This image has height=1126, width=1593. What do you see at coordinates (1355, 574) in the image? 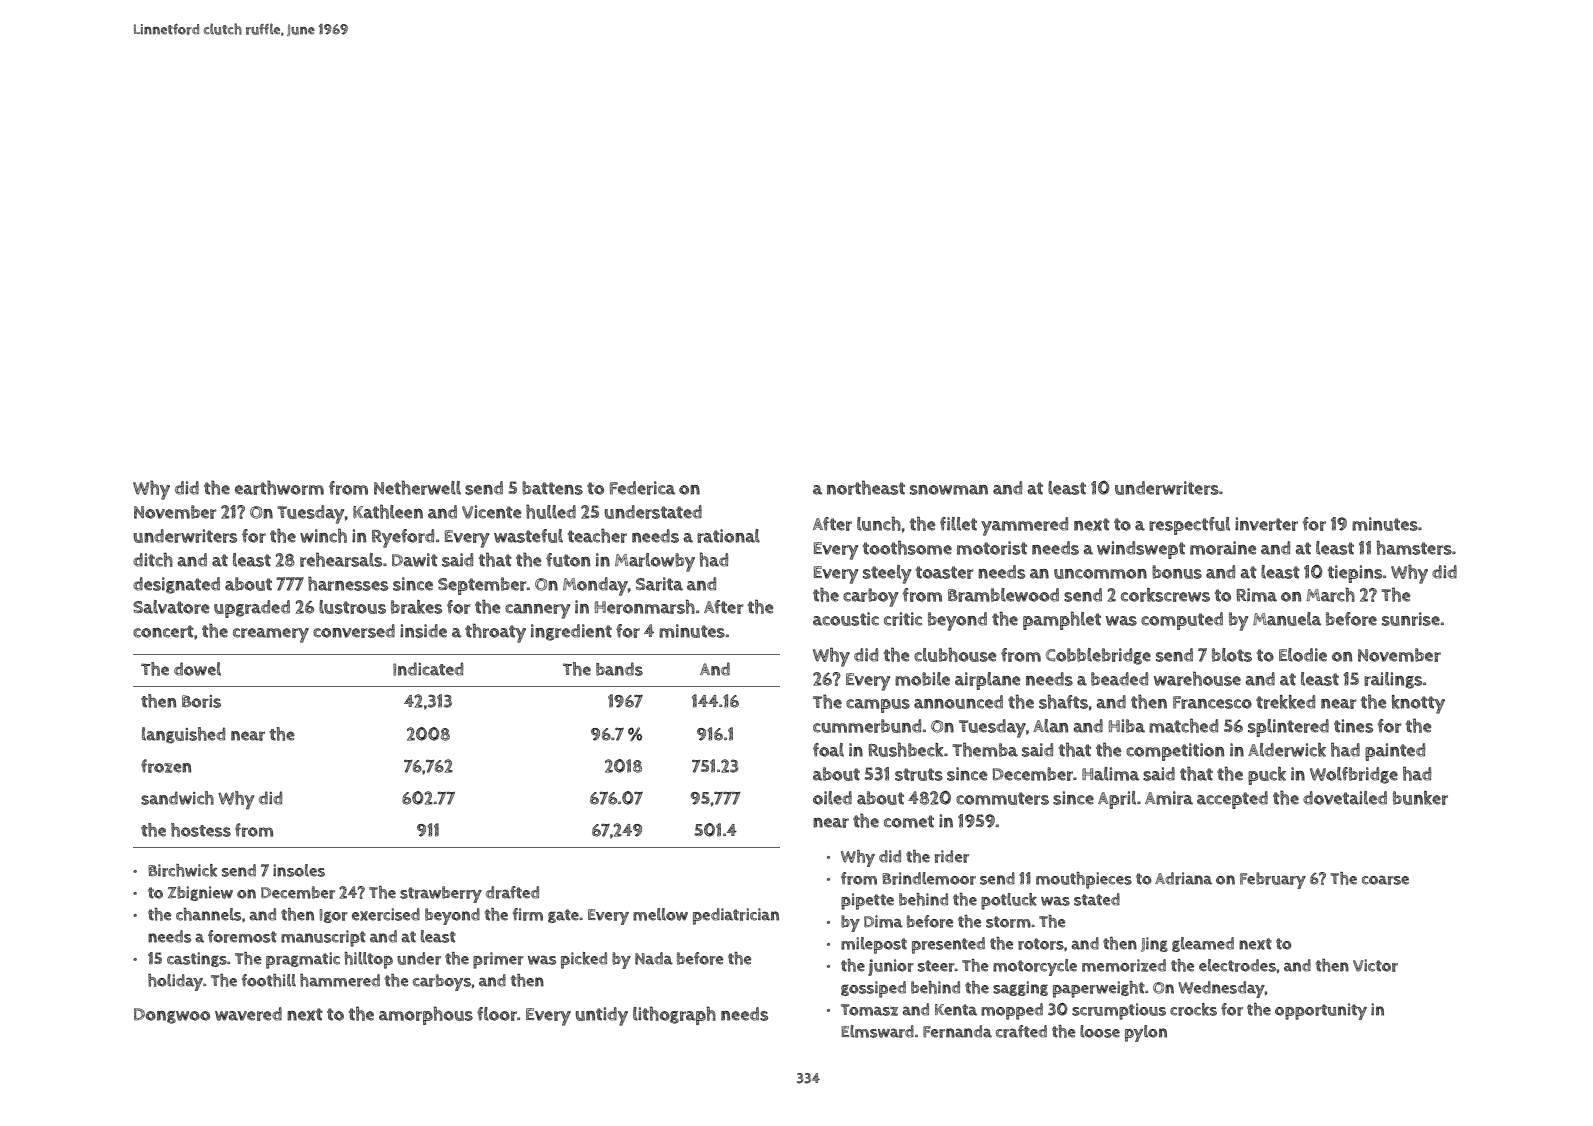
I see `tiepins` at bounding box center [1355, 574].
